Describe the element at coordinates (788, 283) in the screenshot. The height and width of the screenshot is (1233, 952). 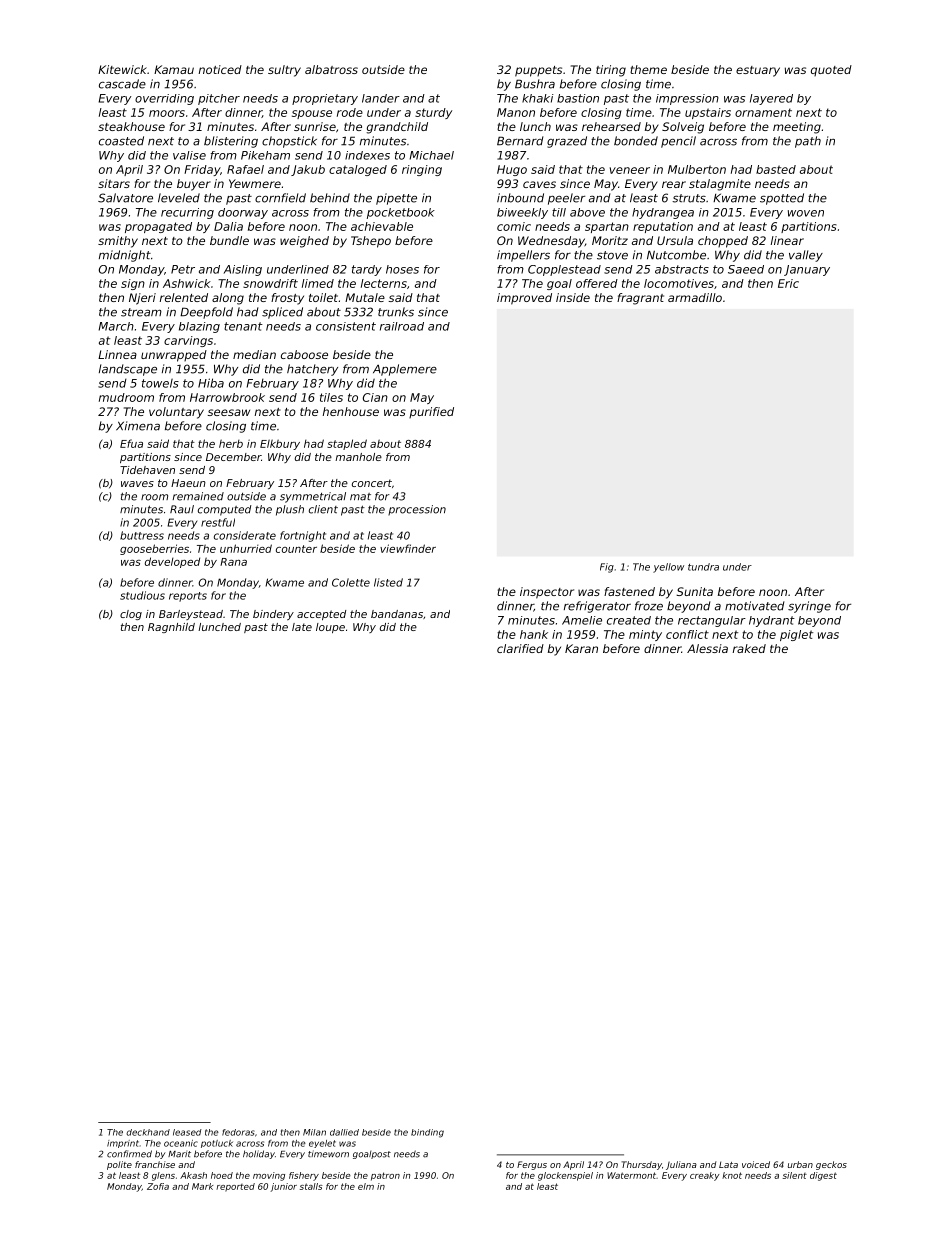
I see `Eric` at that location.
